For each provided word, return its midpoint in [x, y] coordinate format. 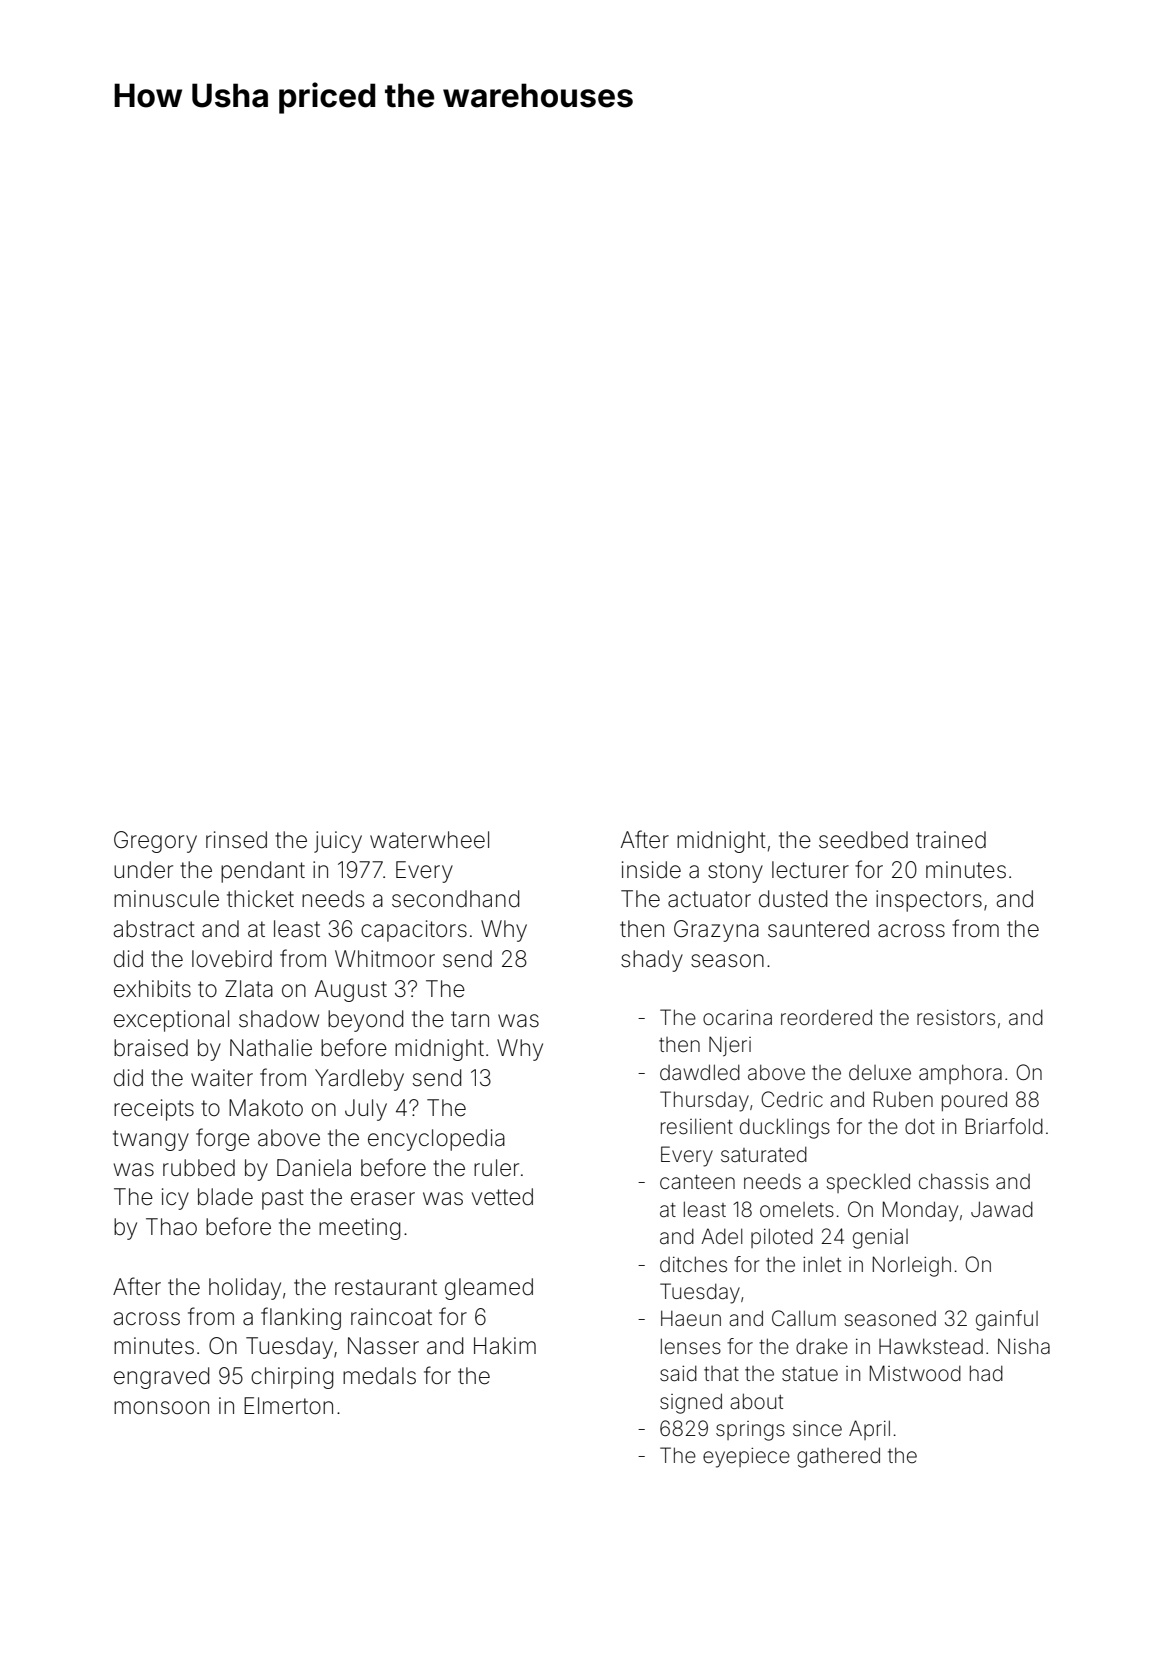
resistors [956, 1018]
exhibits [152, 989]
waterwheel [429, 840]
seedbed [863, 840]
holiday [245, 1289]
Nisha [1024, 1346]
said [678, 1373]
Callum [804, 1318]
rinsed [236, 840]
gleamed [489, 1289]
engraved [161, 1378]
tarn [470, 1019]
